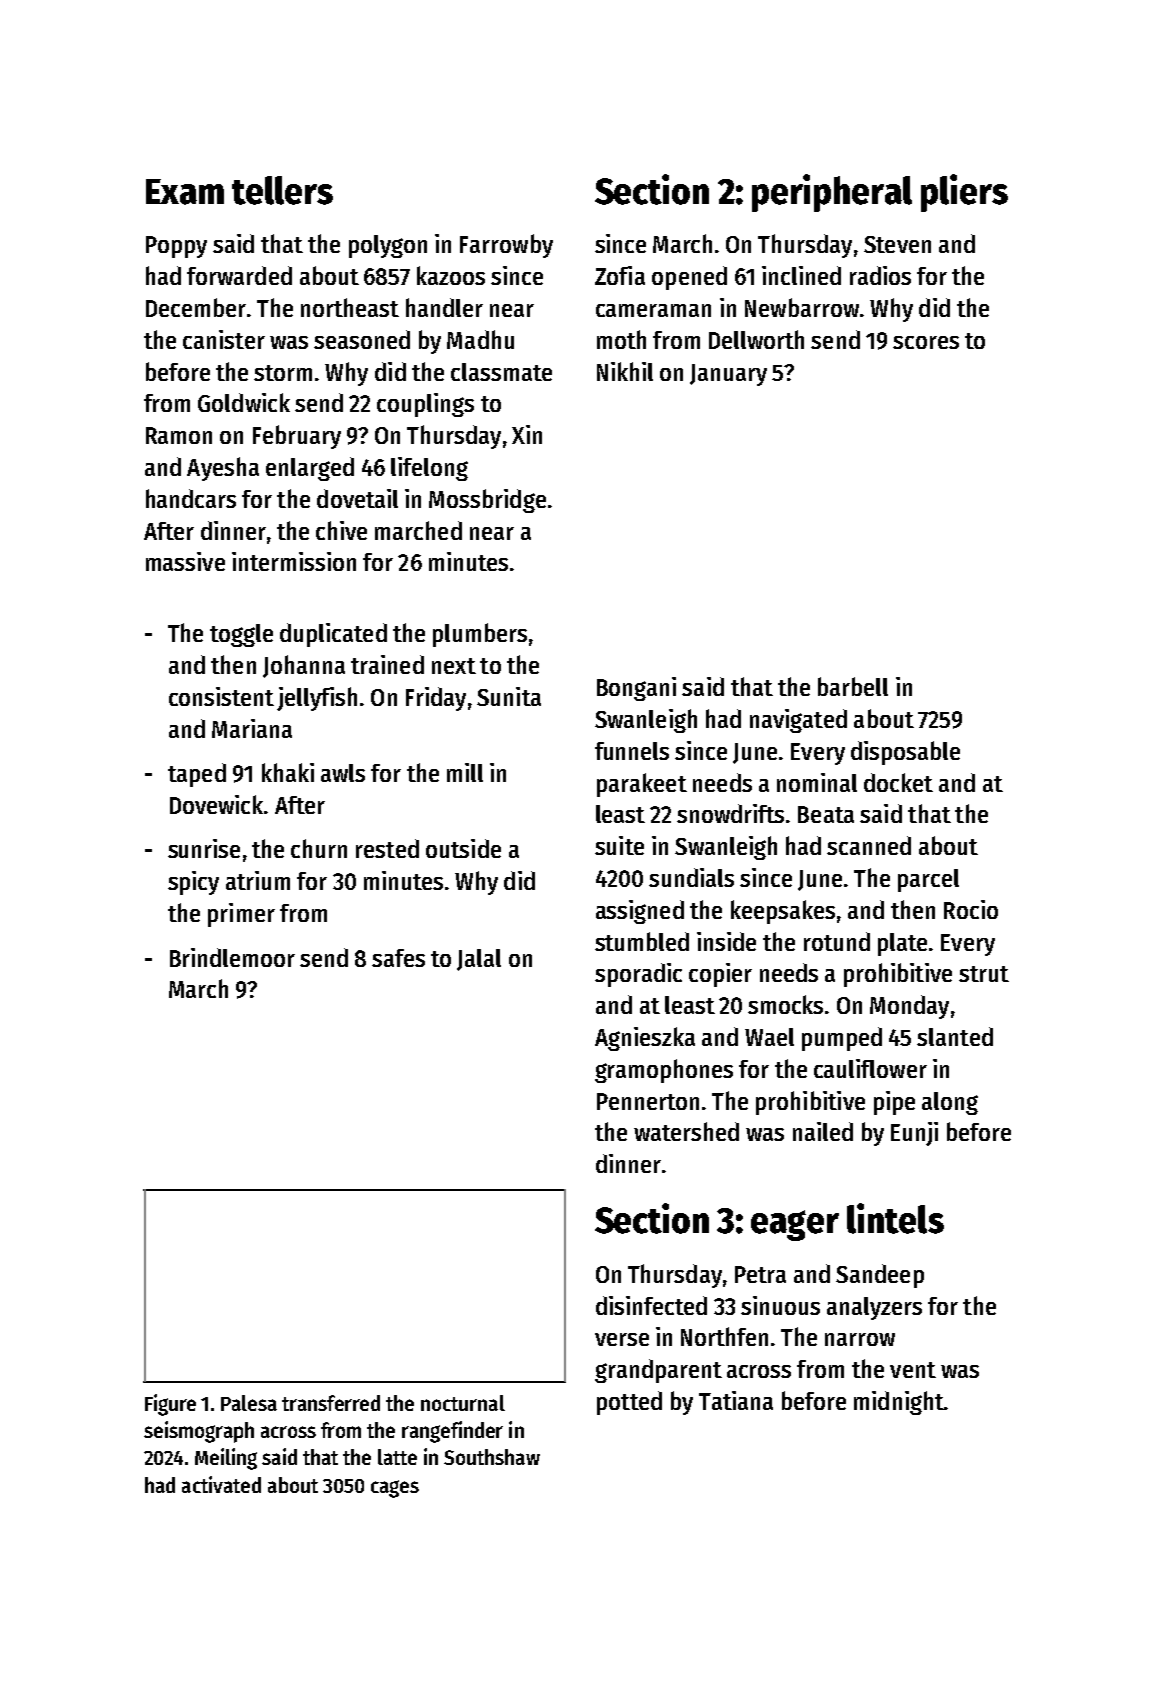 This document has height=1681, width=1161. Describe the element at coordinates (964, 193) in the document. I see `pliers` at that location.
